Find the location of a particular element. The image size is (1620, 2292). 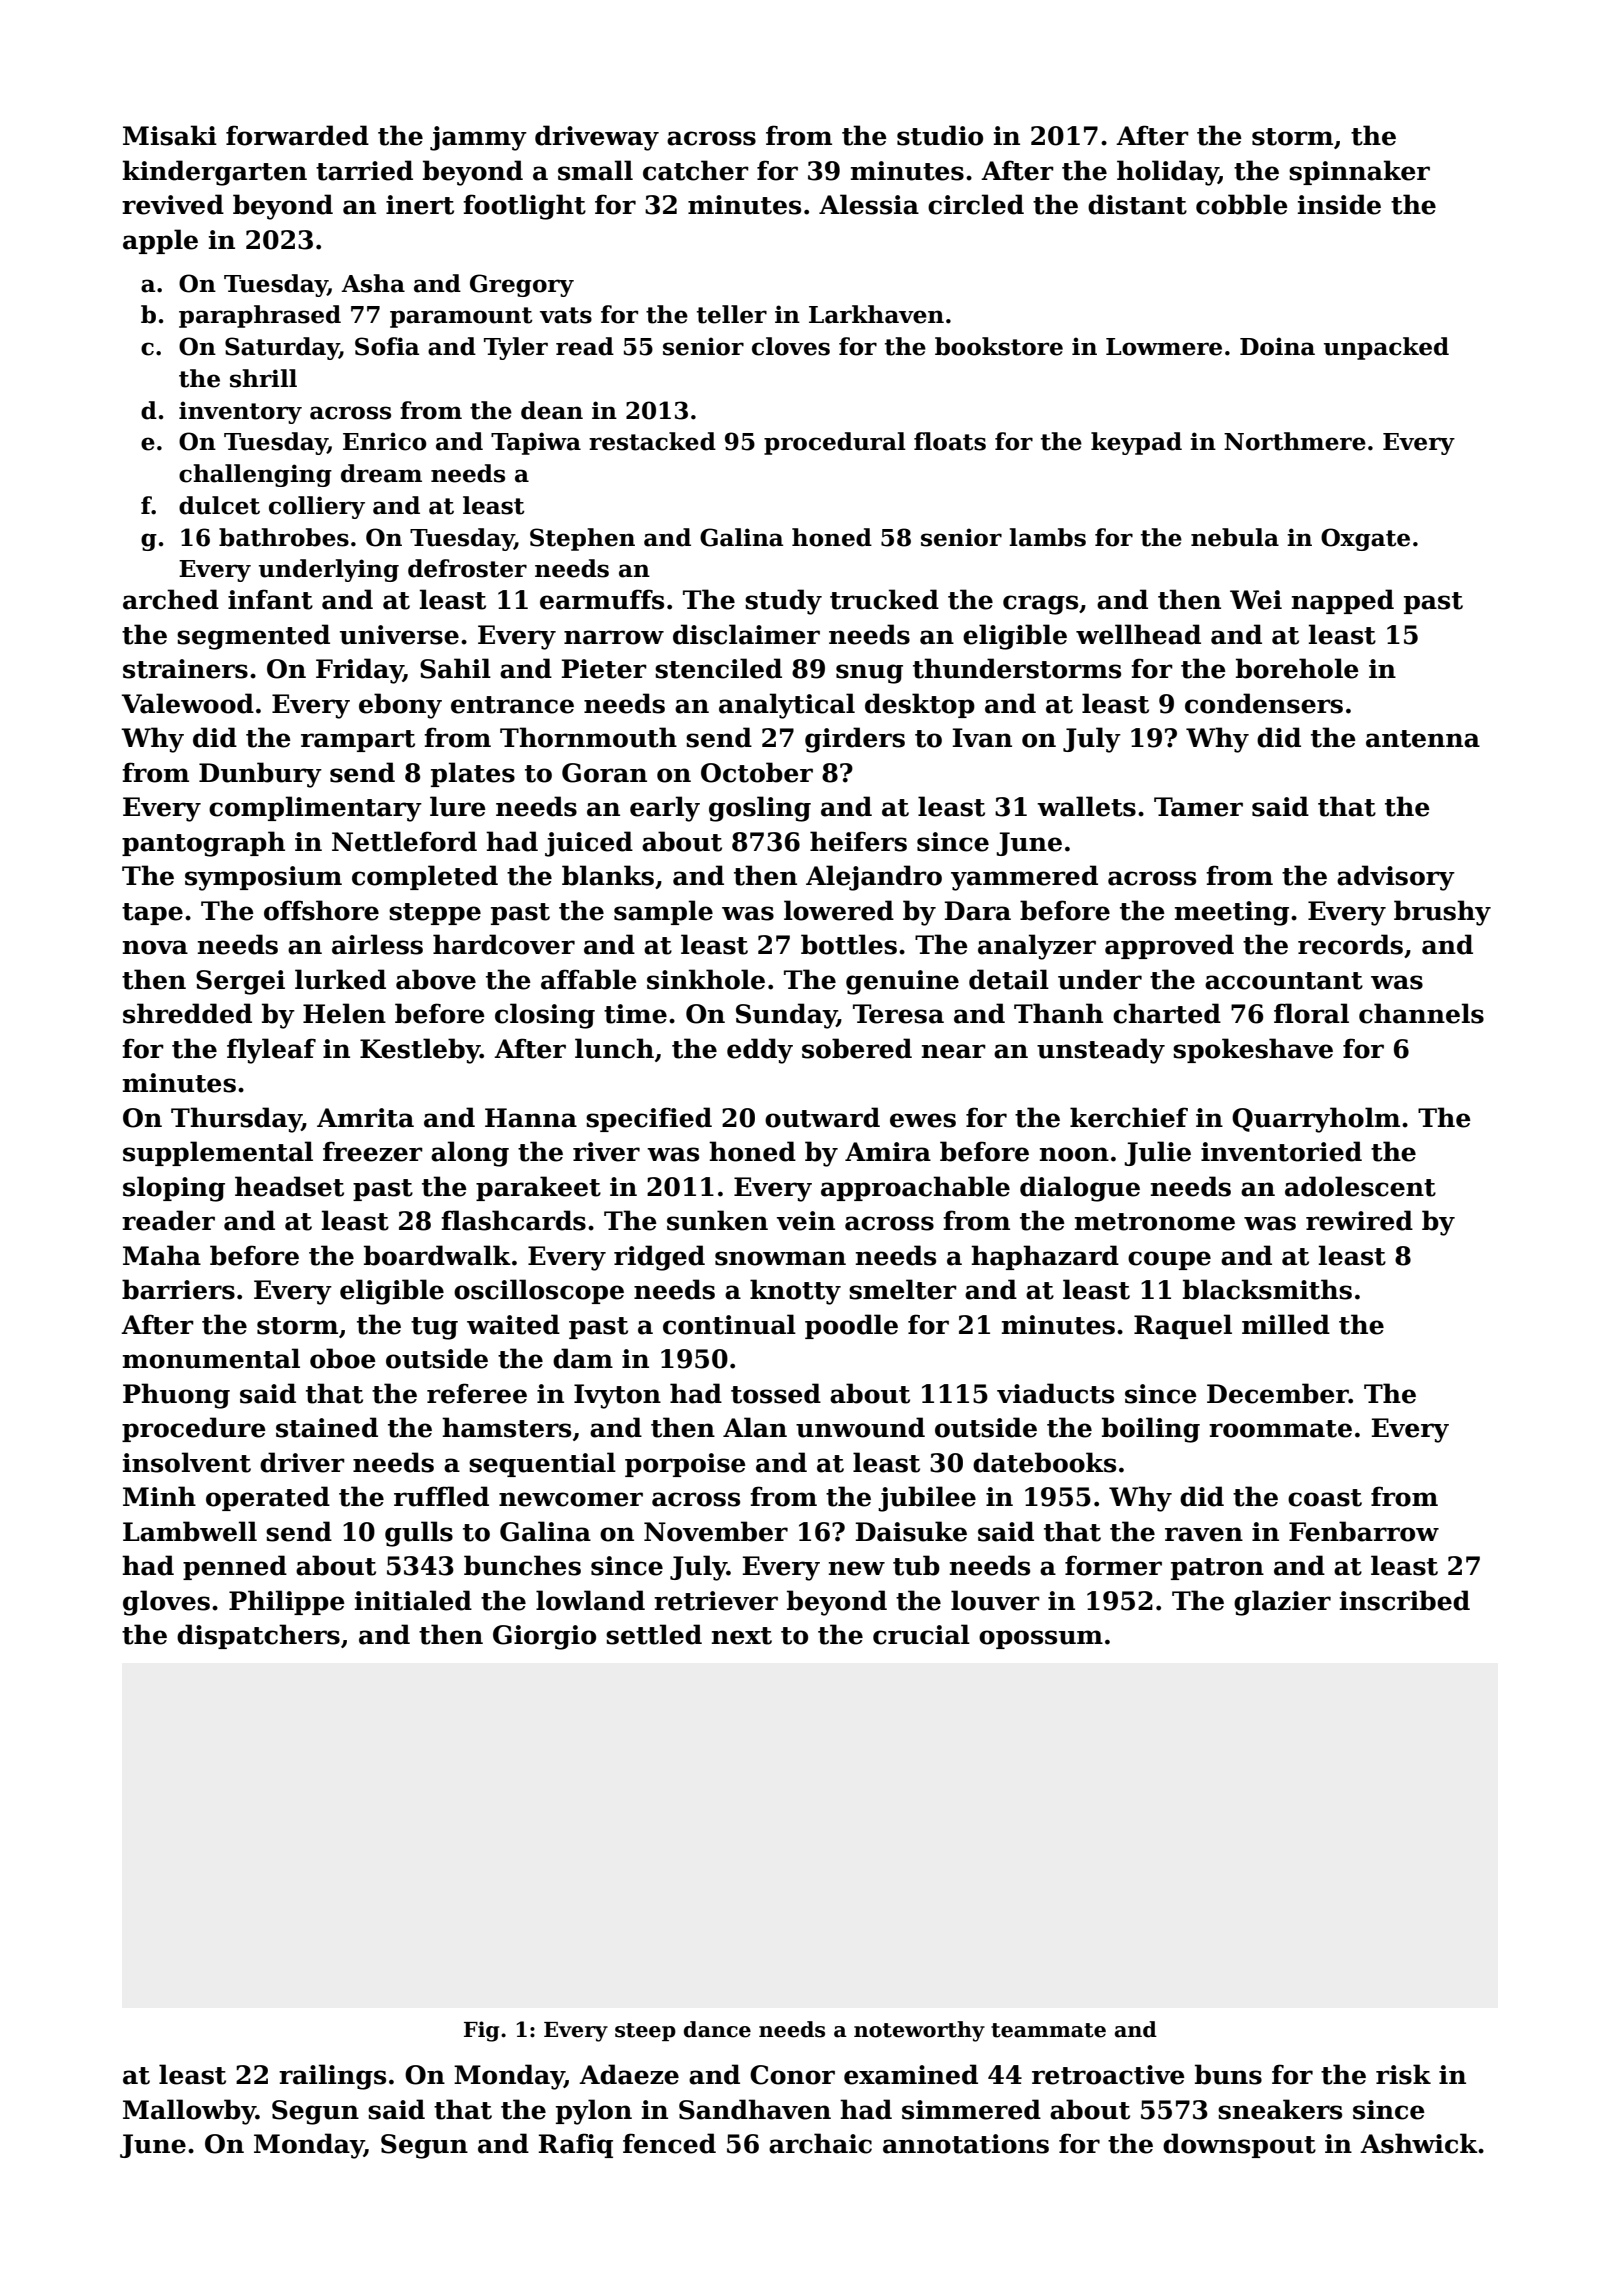

opossum is located at coordinates (1041, 1639).
